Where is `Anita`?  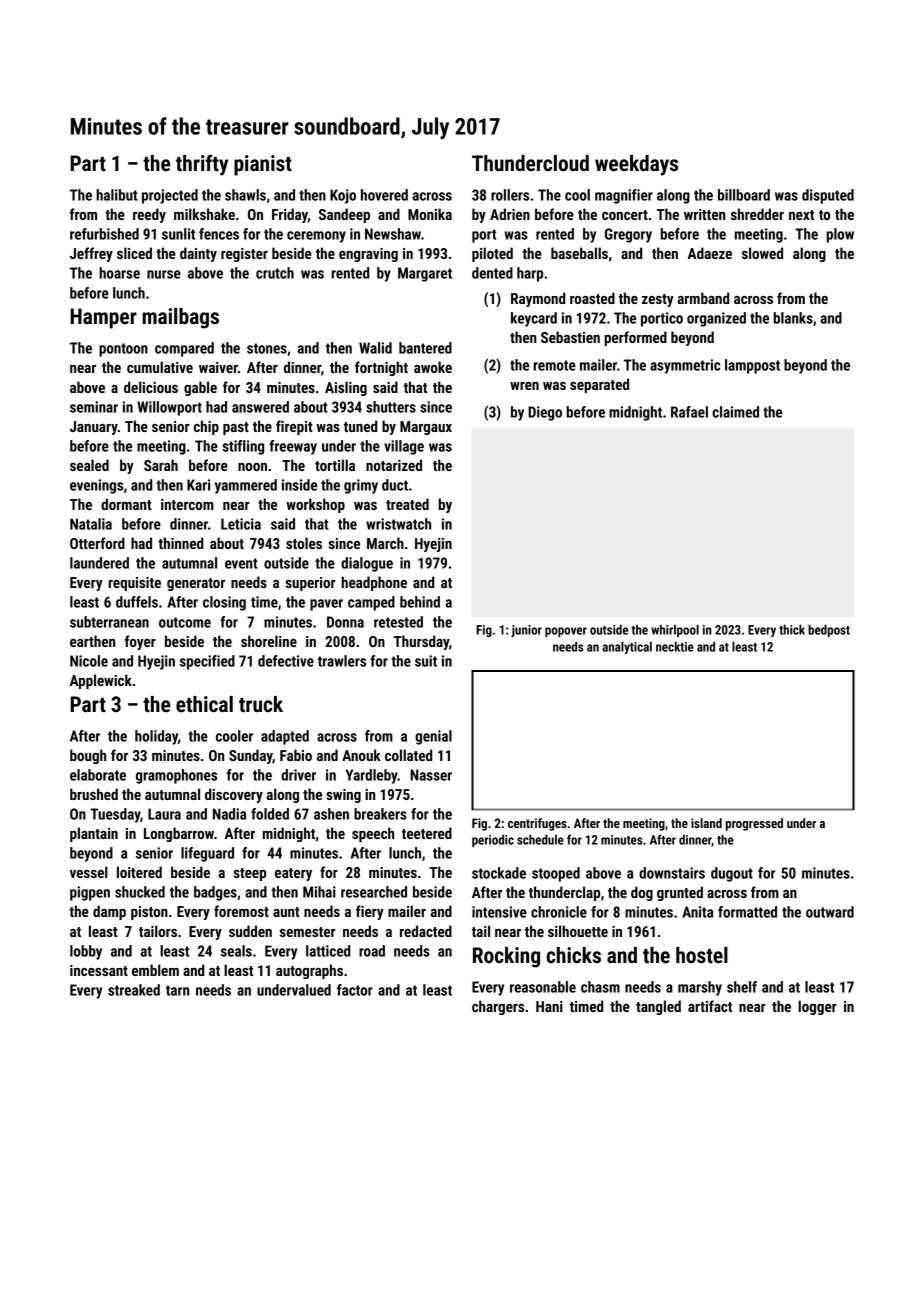 Anita is located at coordinates (697, 912).
